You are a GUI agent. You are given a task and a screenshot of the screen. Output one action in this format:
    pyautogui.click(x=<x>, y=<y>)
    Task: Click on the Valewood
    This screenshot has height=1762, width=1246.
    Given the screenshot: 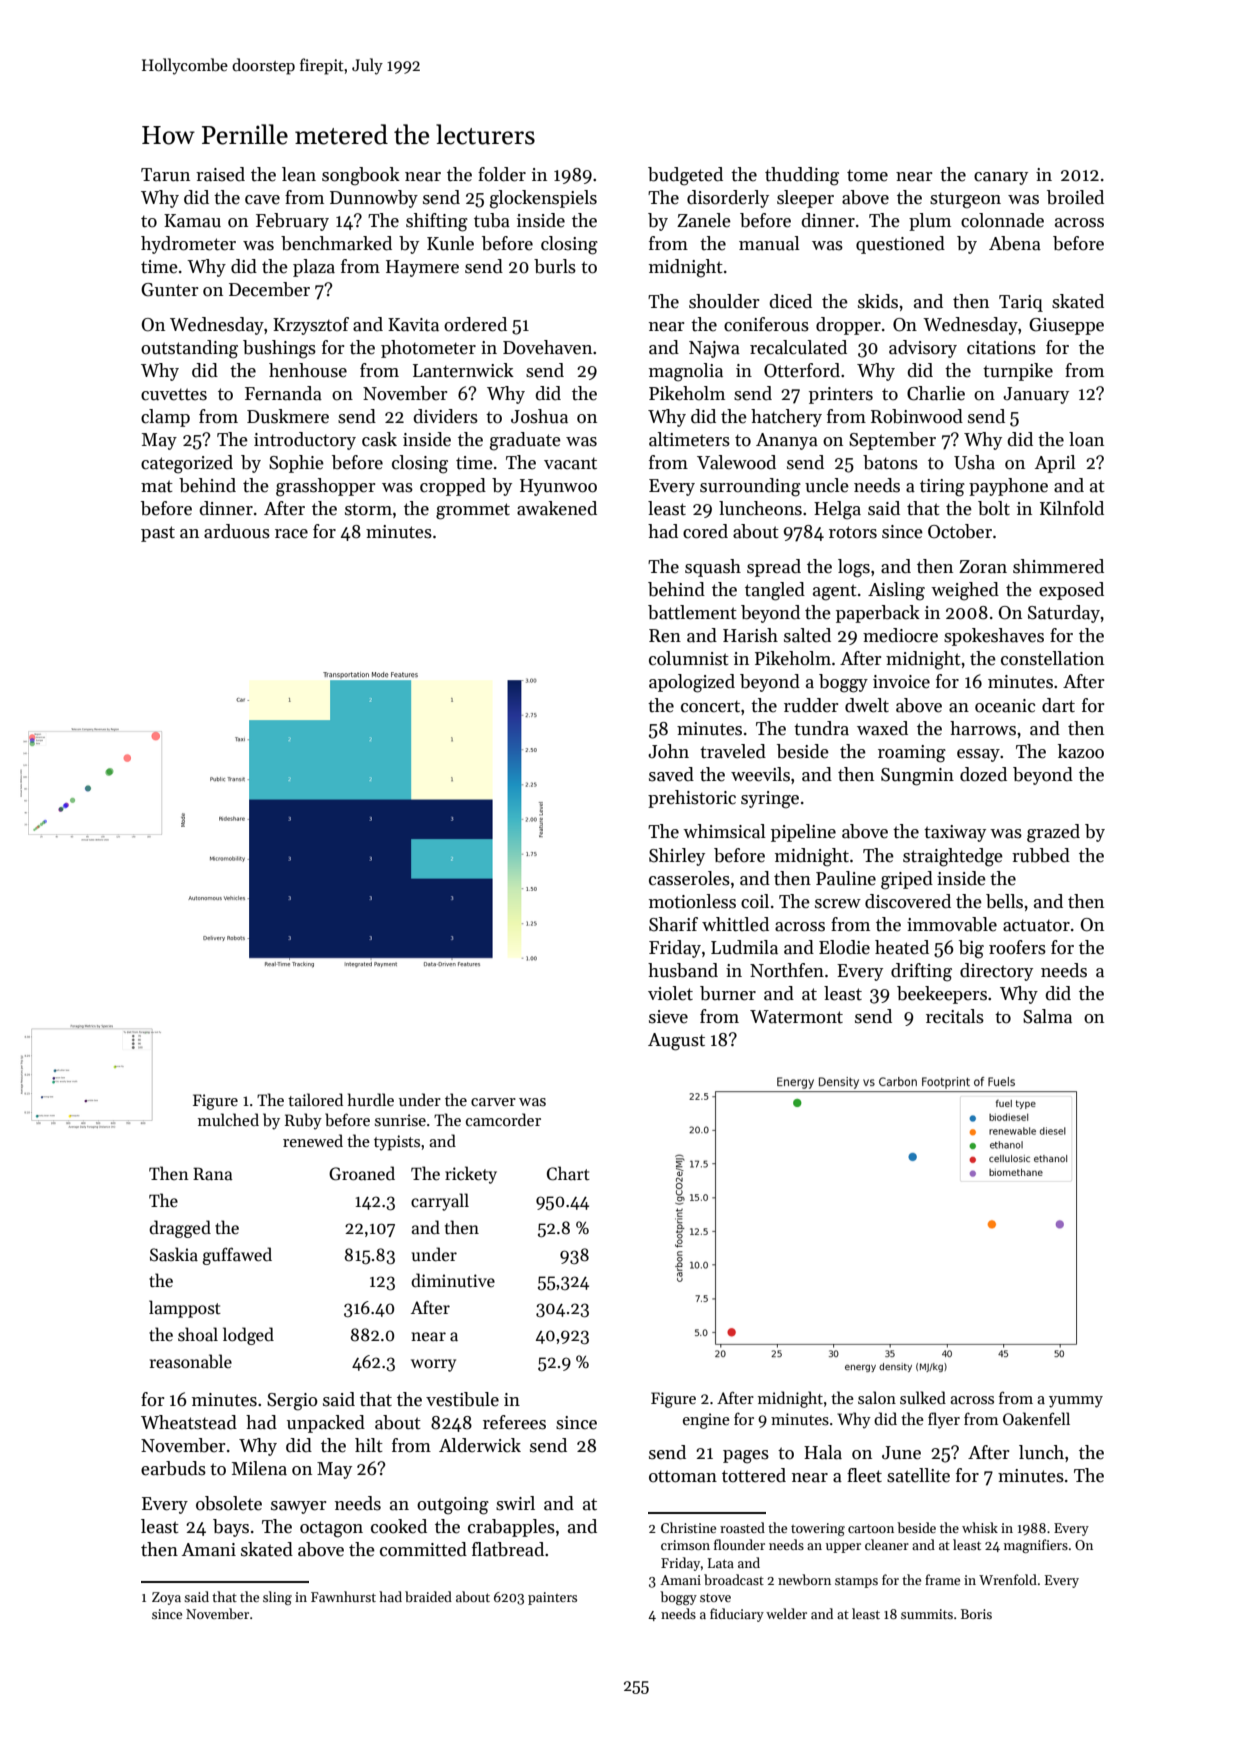 What is the action you would take?
    pyautogui.click(x=736, y=462)
